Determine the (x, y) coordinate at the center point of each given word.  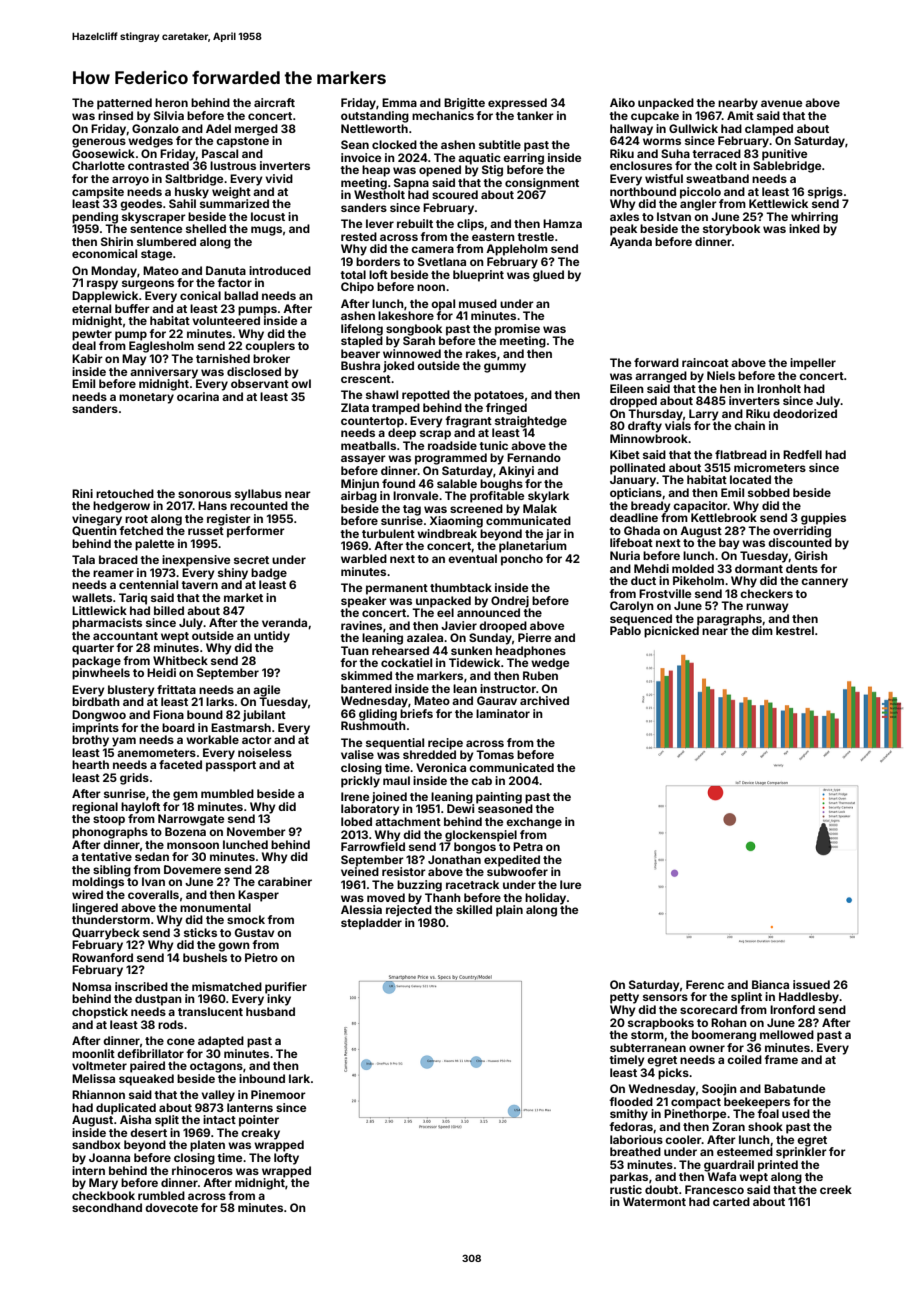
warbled (364, 558)
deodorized (805, 413)
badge (269, 574)
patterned (124, 104)
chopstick (100, 1013)
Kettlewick (778, 203)
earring (523, 159)
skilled (474, 909)
